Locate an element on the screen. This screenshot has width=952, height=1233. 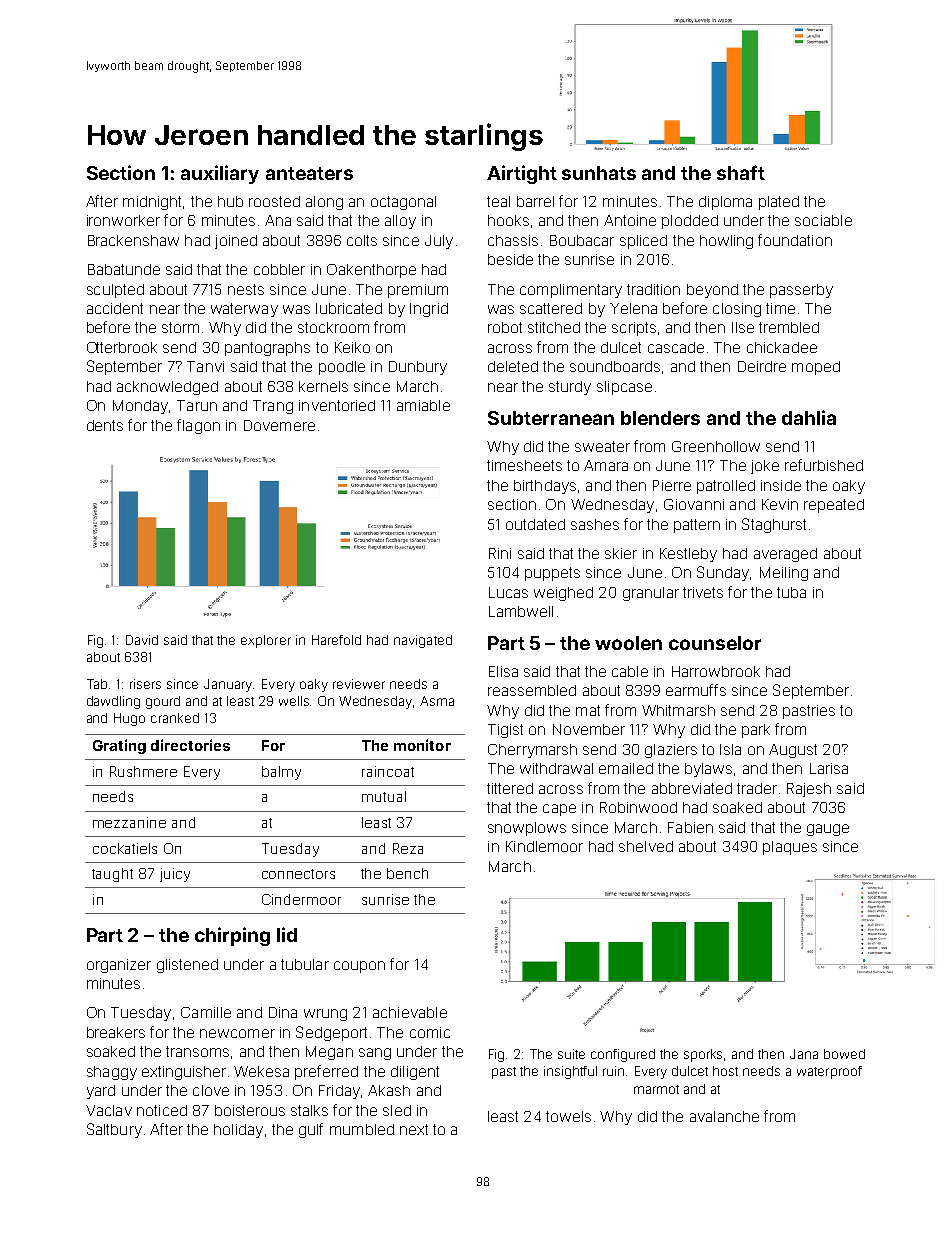
woolen is located at coordinates (628, 643).
